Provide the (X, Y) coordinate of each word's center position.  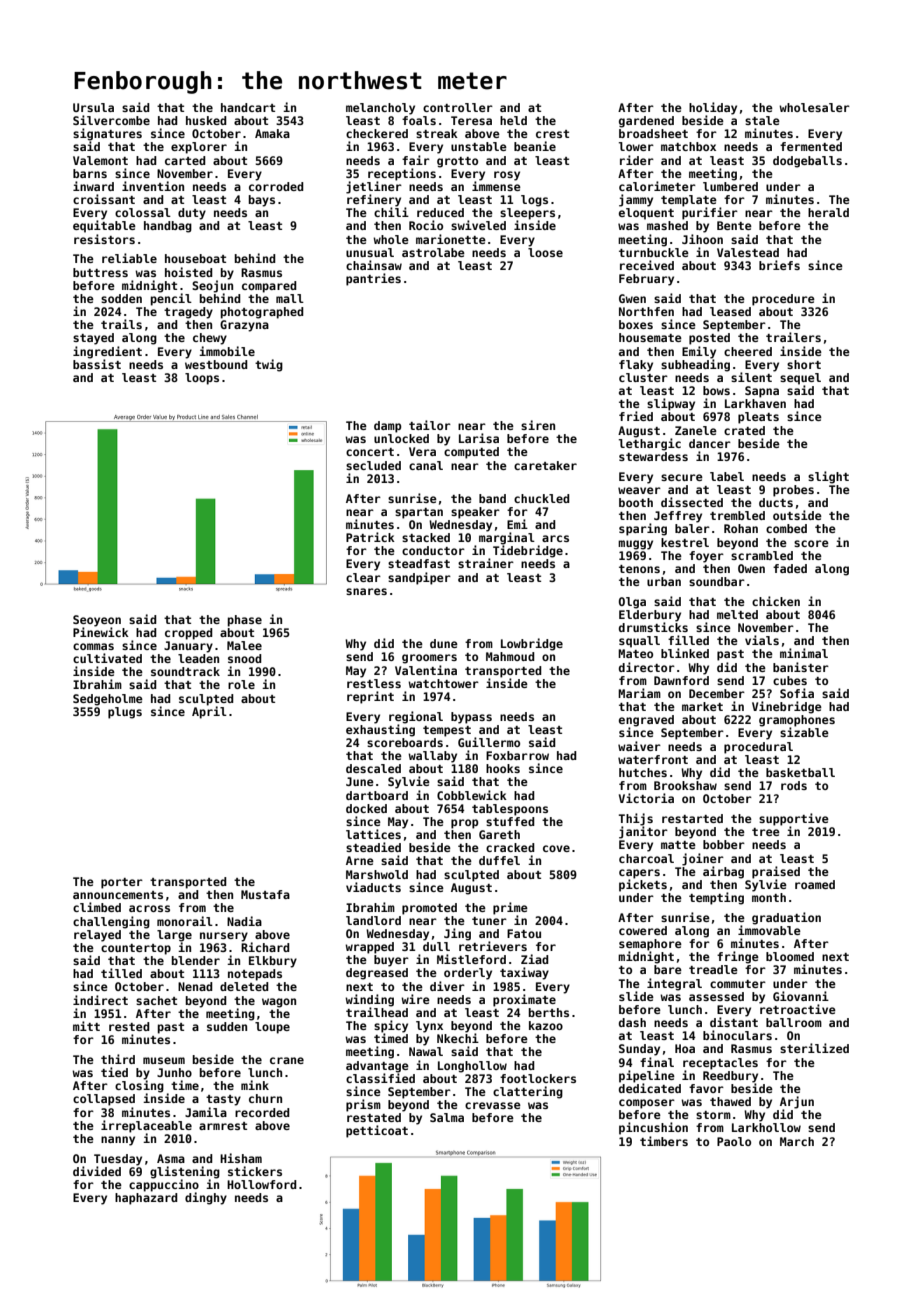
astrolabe (433, 252)
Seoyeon (97, 621)
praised (776, 872)
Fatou (524, 933)
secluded (373, 465)
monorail (185, 921)
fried (636, 416)
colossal (143, 212)
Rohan (741, 528)
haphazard (146, 1199)
